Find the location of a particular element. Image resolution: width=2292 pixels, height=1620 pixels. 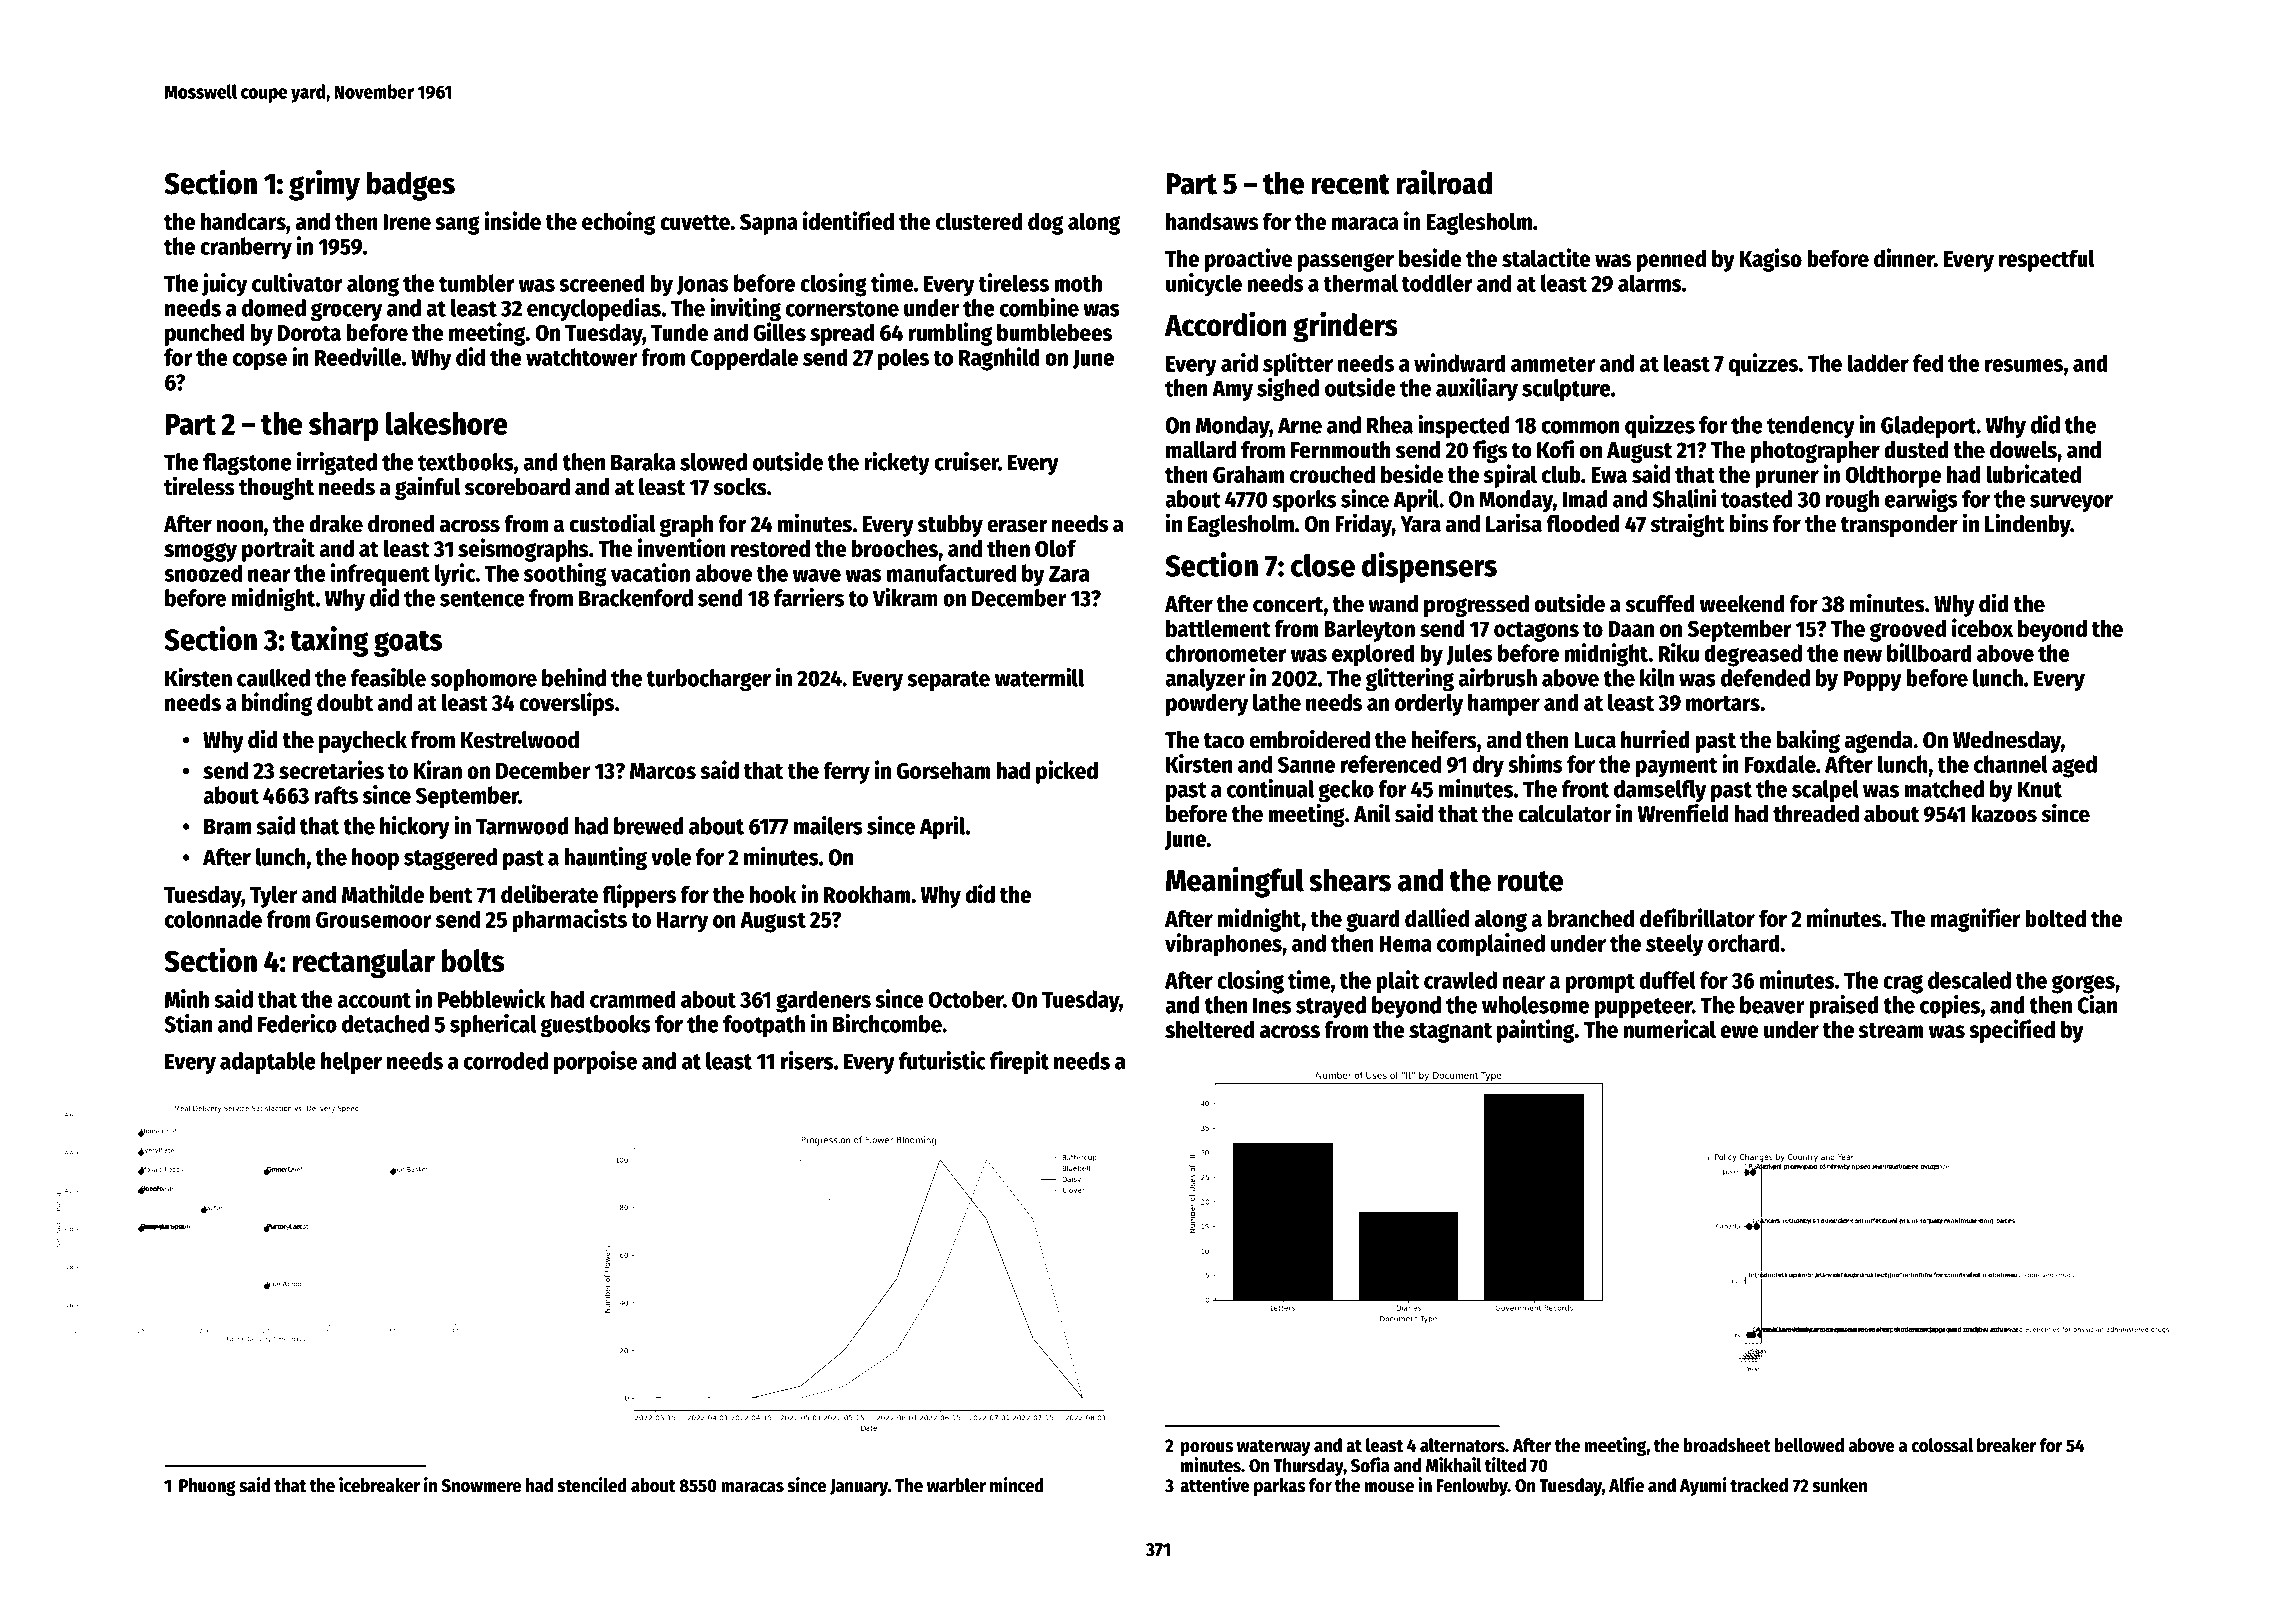

watchtower is located at coordinates (581, 357).
